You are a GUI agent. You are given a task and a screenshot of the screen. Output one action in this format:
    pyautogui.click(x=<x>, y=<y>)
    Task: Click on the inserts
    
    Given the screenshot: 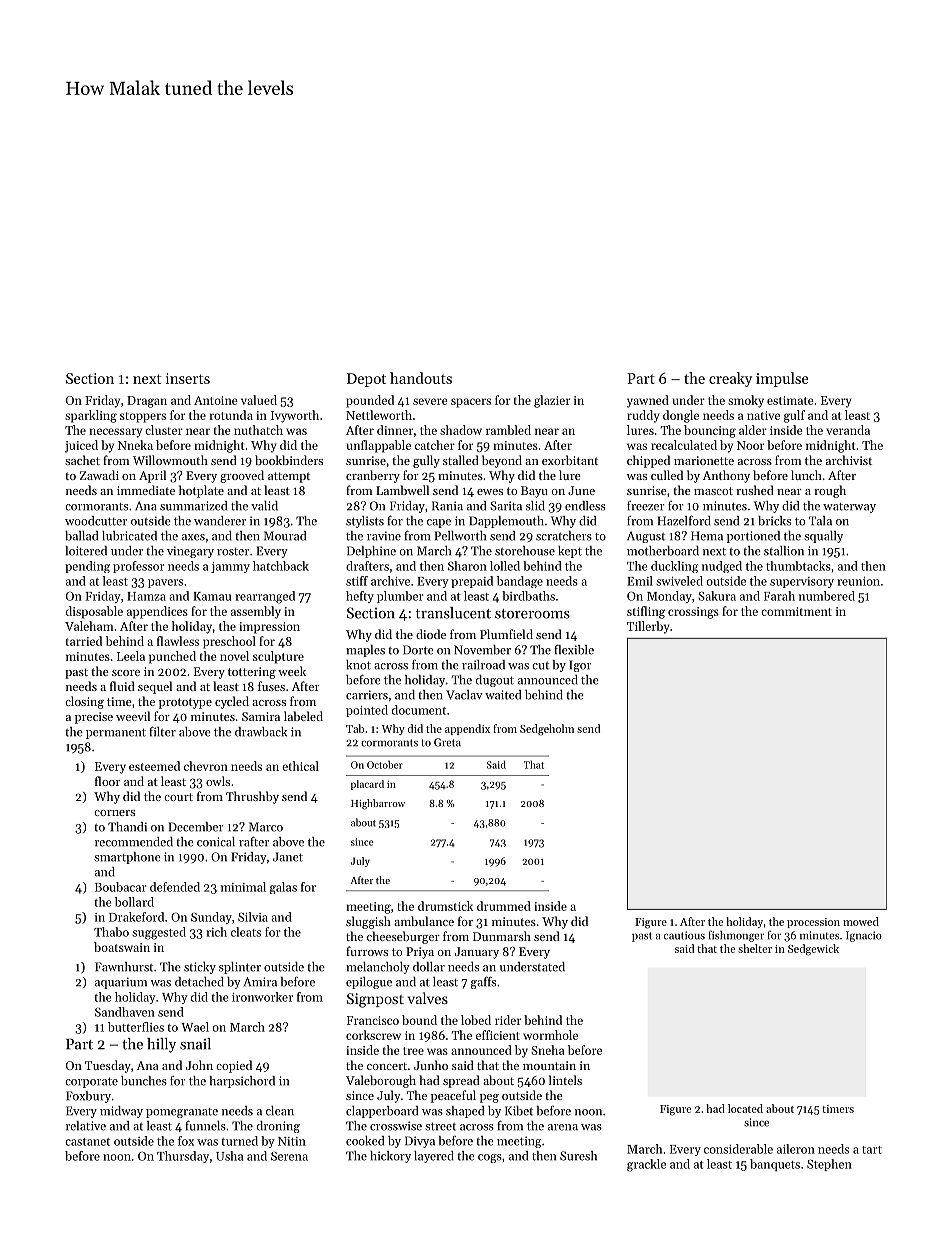 What is the action you would take?
    pyautogui.click(x=188, y=378)
